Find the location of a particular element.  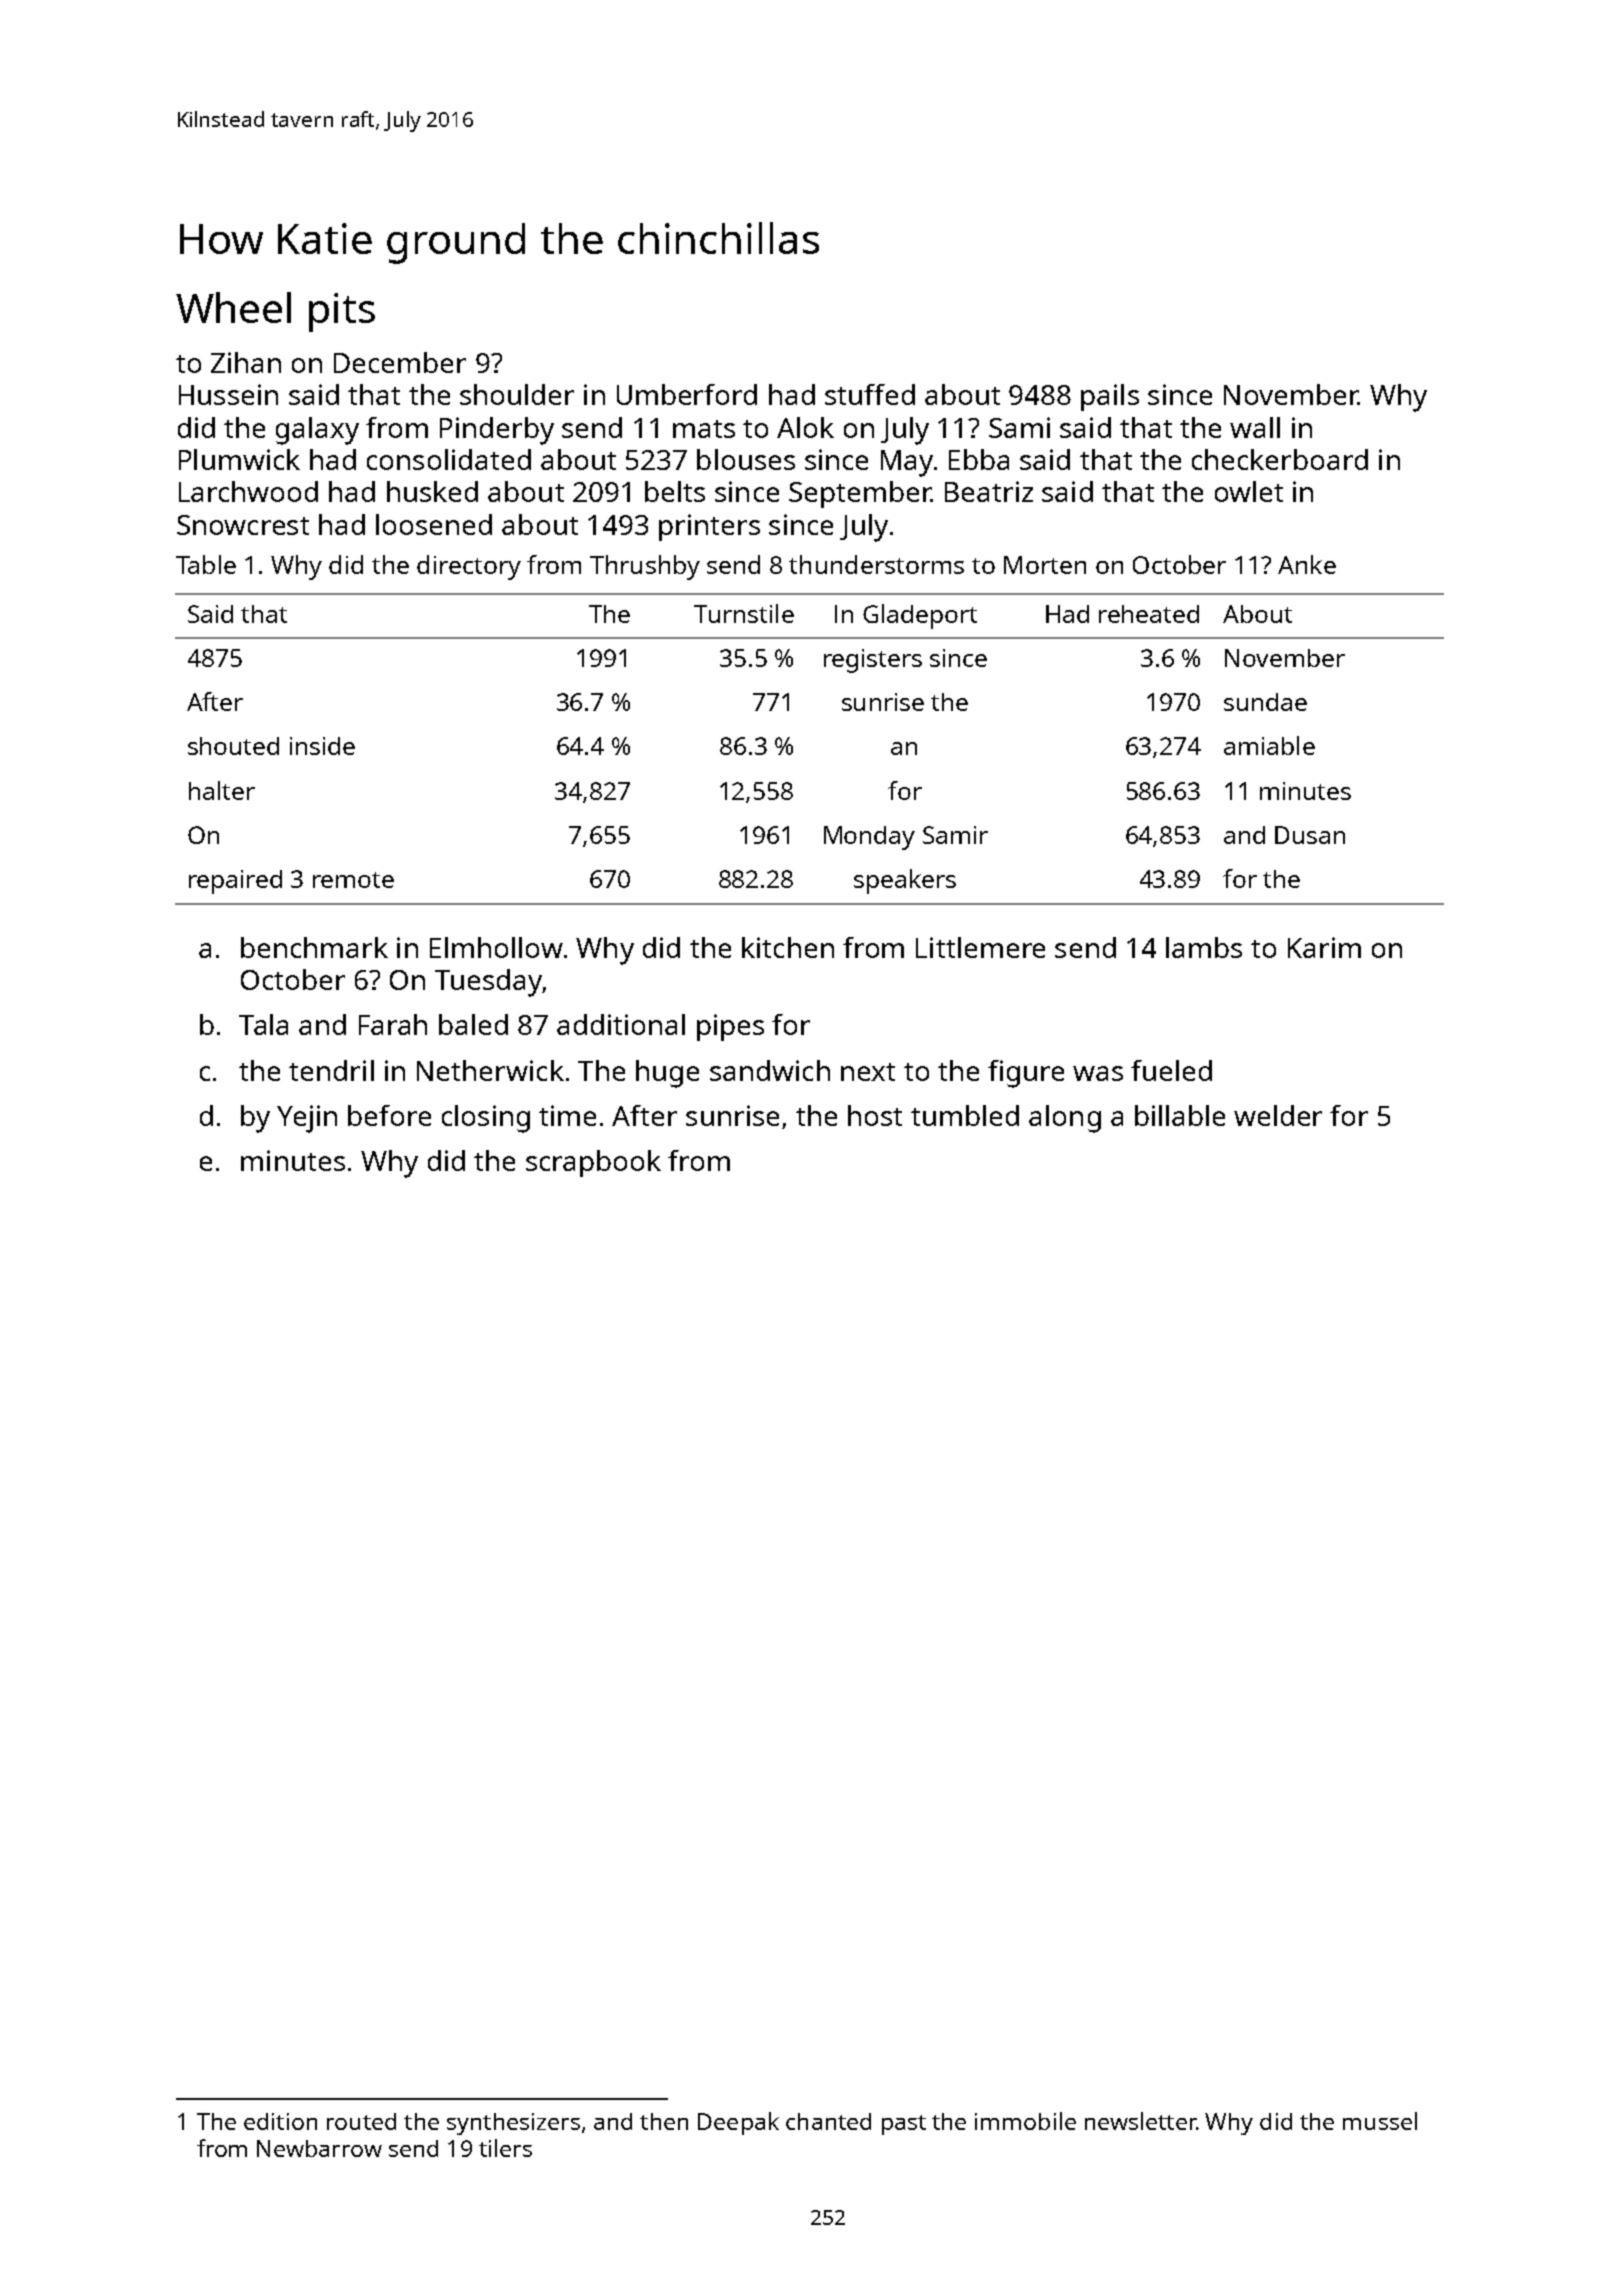

lambs is located at coordinates (1204, 947).
